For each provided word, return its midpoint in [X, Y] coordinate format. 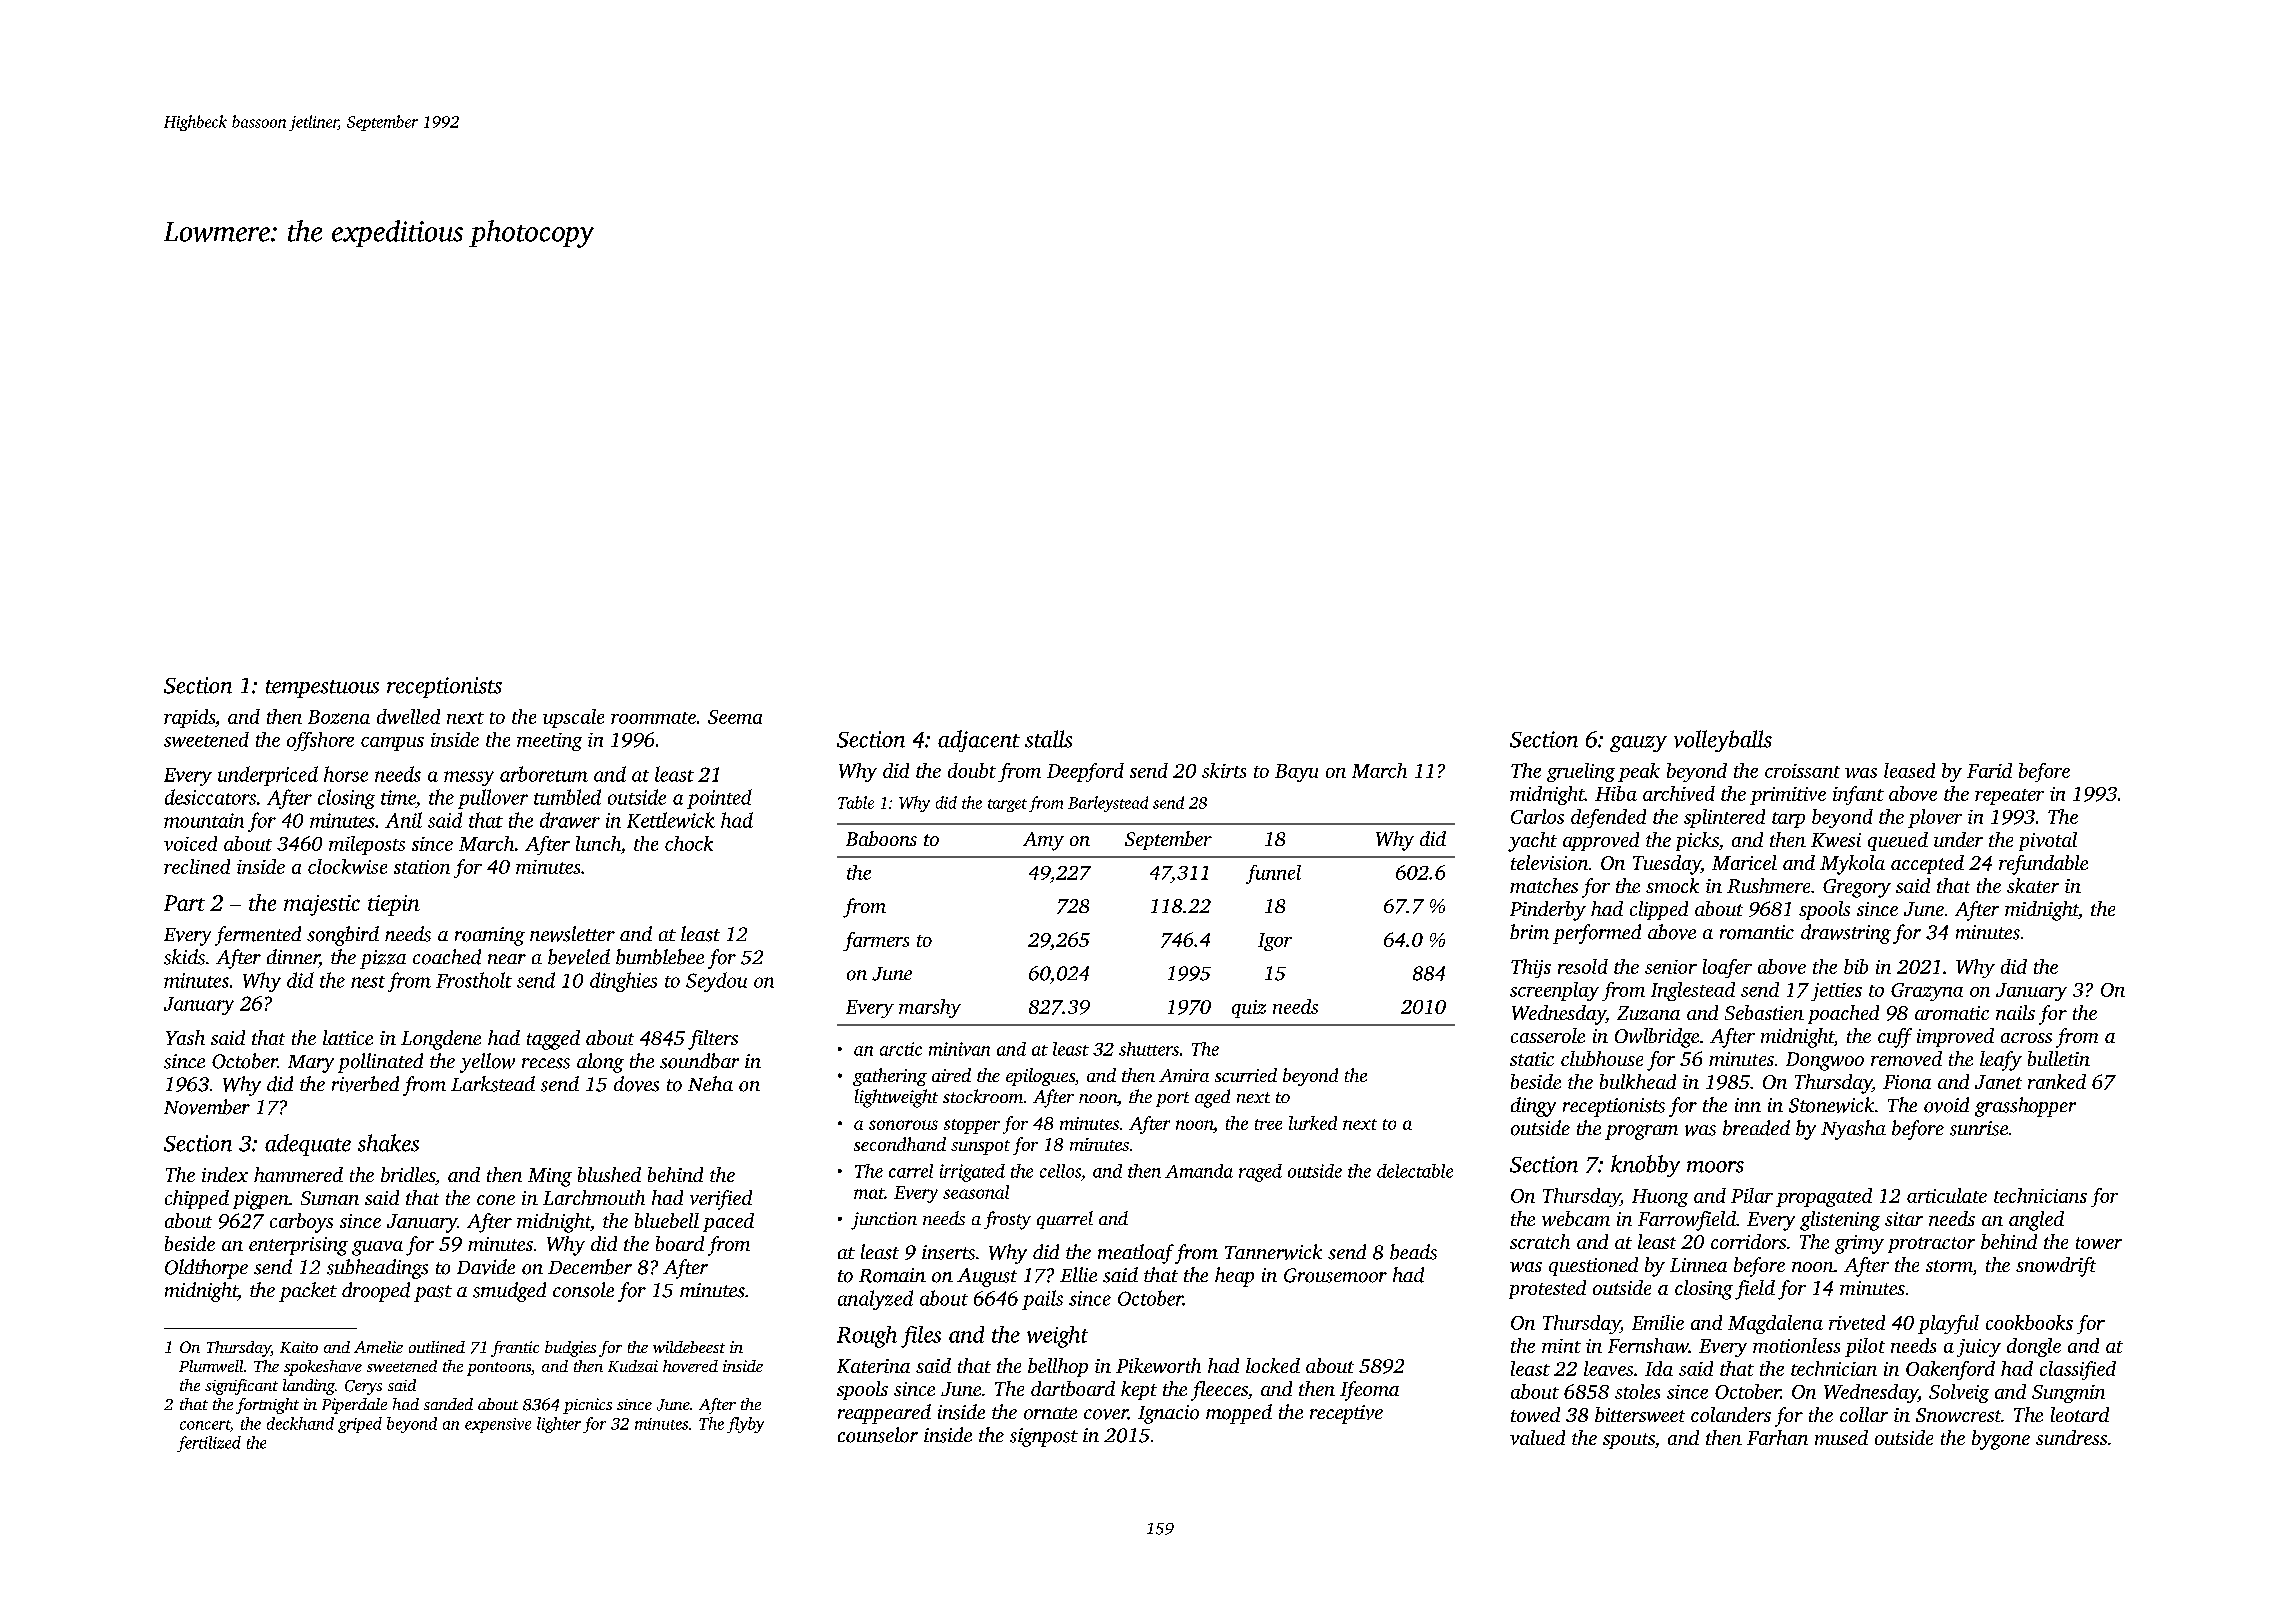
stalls [1048, 739]
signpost [1044, 1437]
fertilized [209, 1444]
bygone [2001, 1440]
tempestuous [322, 689]
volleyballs [1723, 741]
